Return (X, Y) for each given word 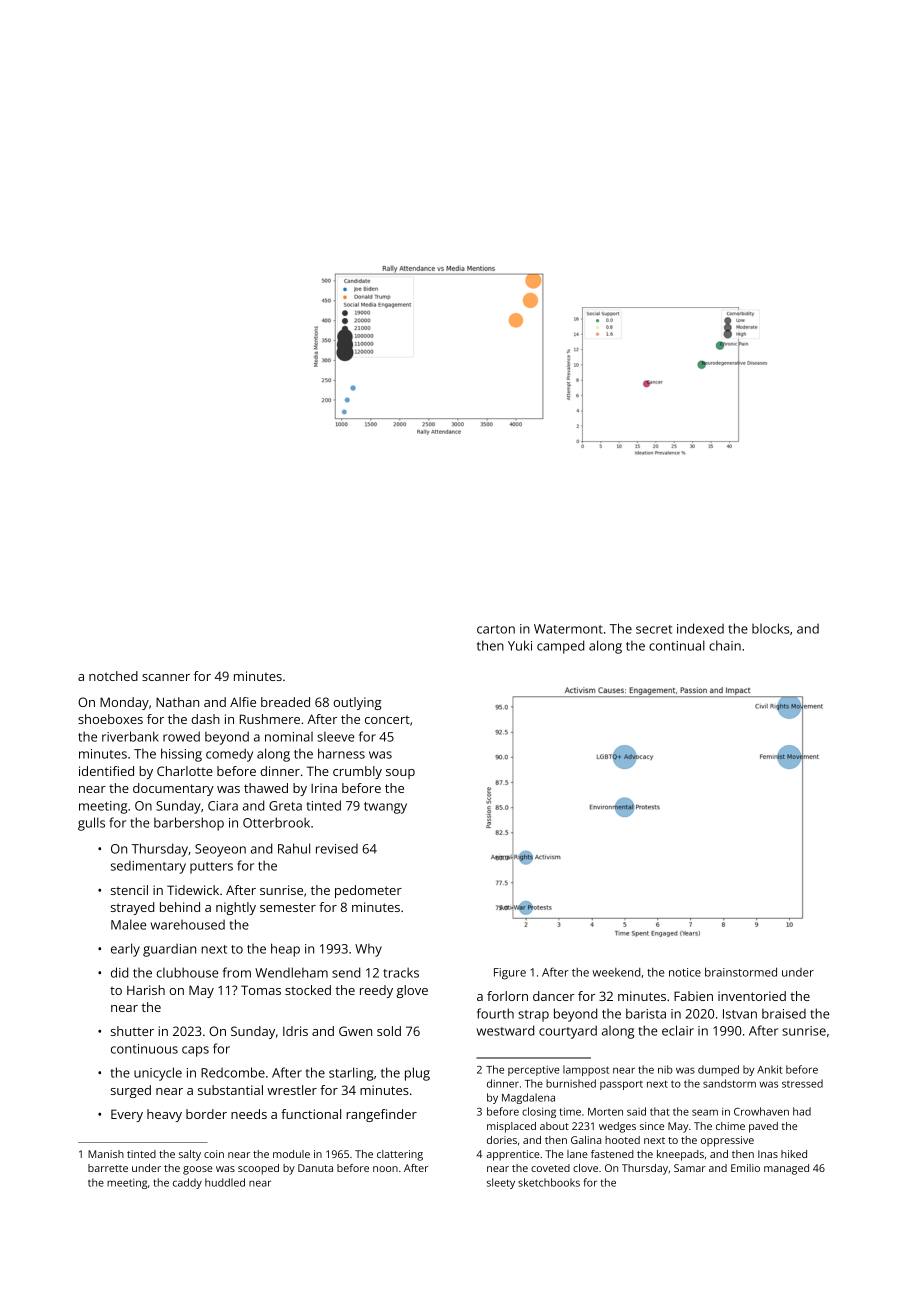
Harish (146, 990)
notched (113, 676)
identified (106, 771)
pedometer (368, 891)
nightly (236, 908)
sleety (501, 1183)
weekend (616, 972)
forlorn (507, 996)
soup (400, 774)
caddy (187, 1183)
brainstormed (741, 972)
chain (725, 645)
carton (496, 629)
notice (685, 972)
